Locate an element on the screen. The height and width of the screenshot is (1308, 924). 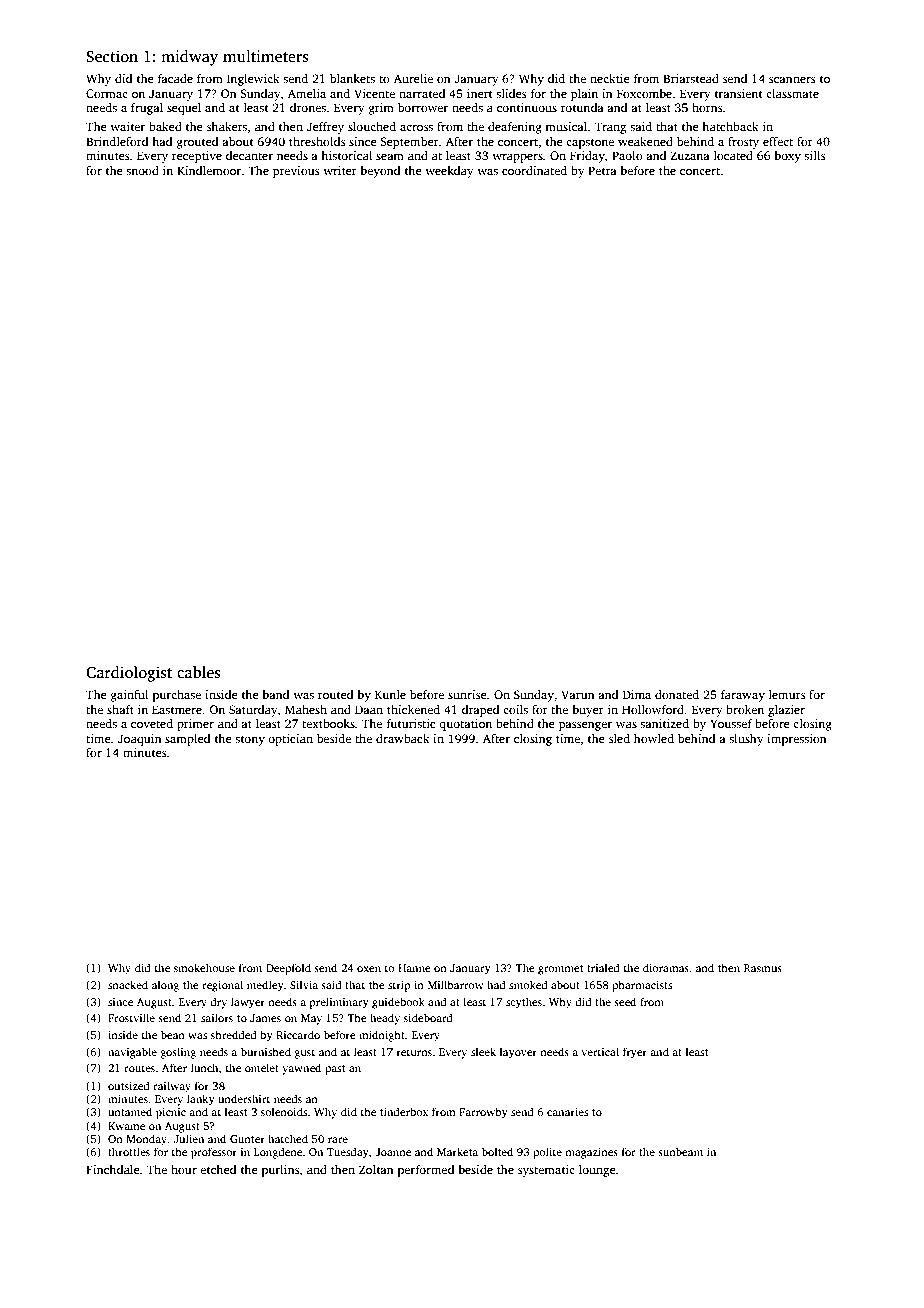
Kunle is located at coordinates (390, 694).
